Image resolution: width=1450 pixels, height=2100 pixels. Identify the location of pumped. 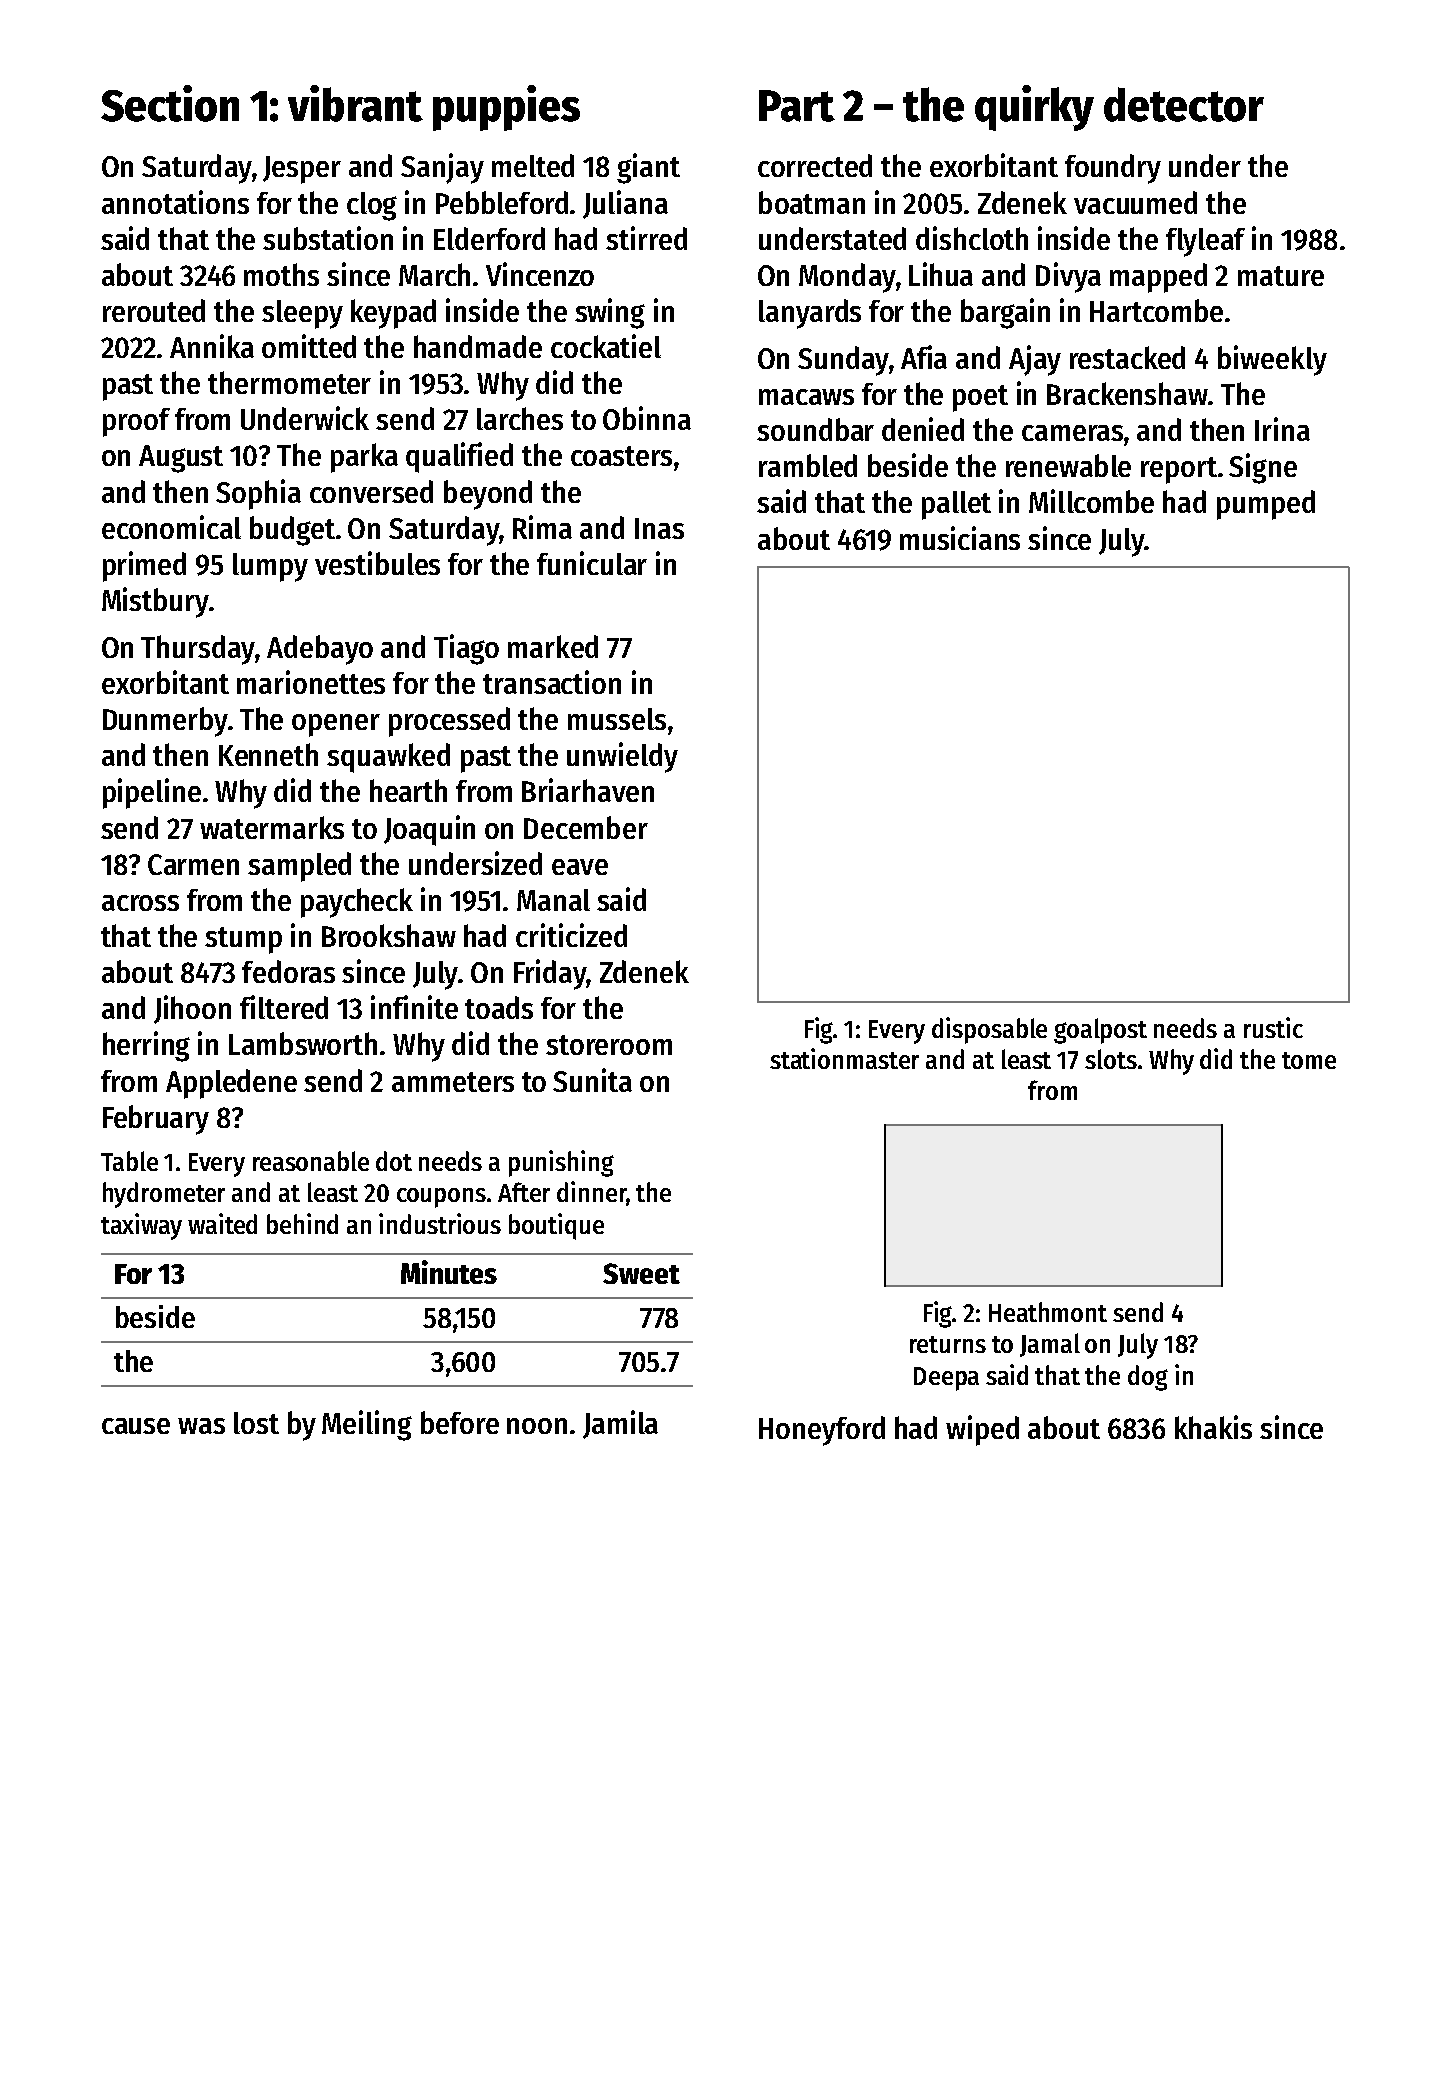
(1266, 505).
